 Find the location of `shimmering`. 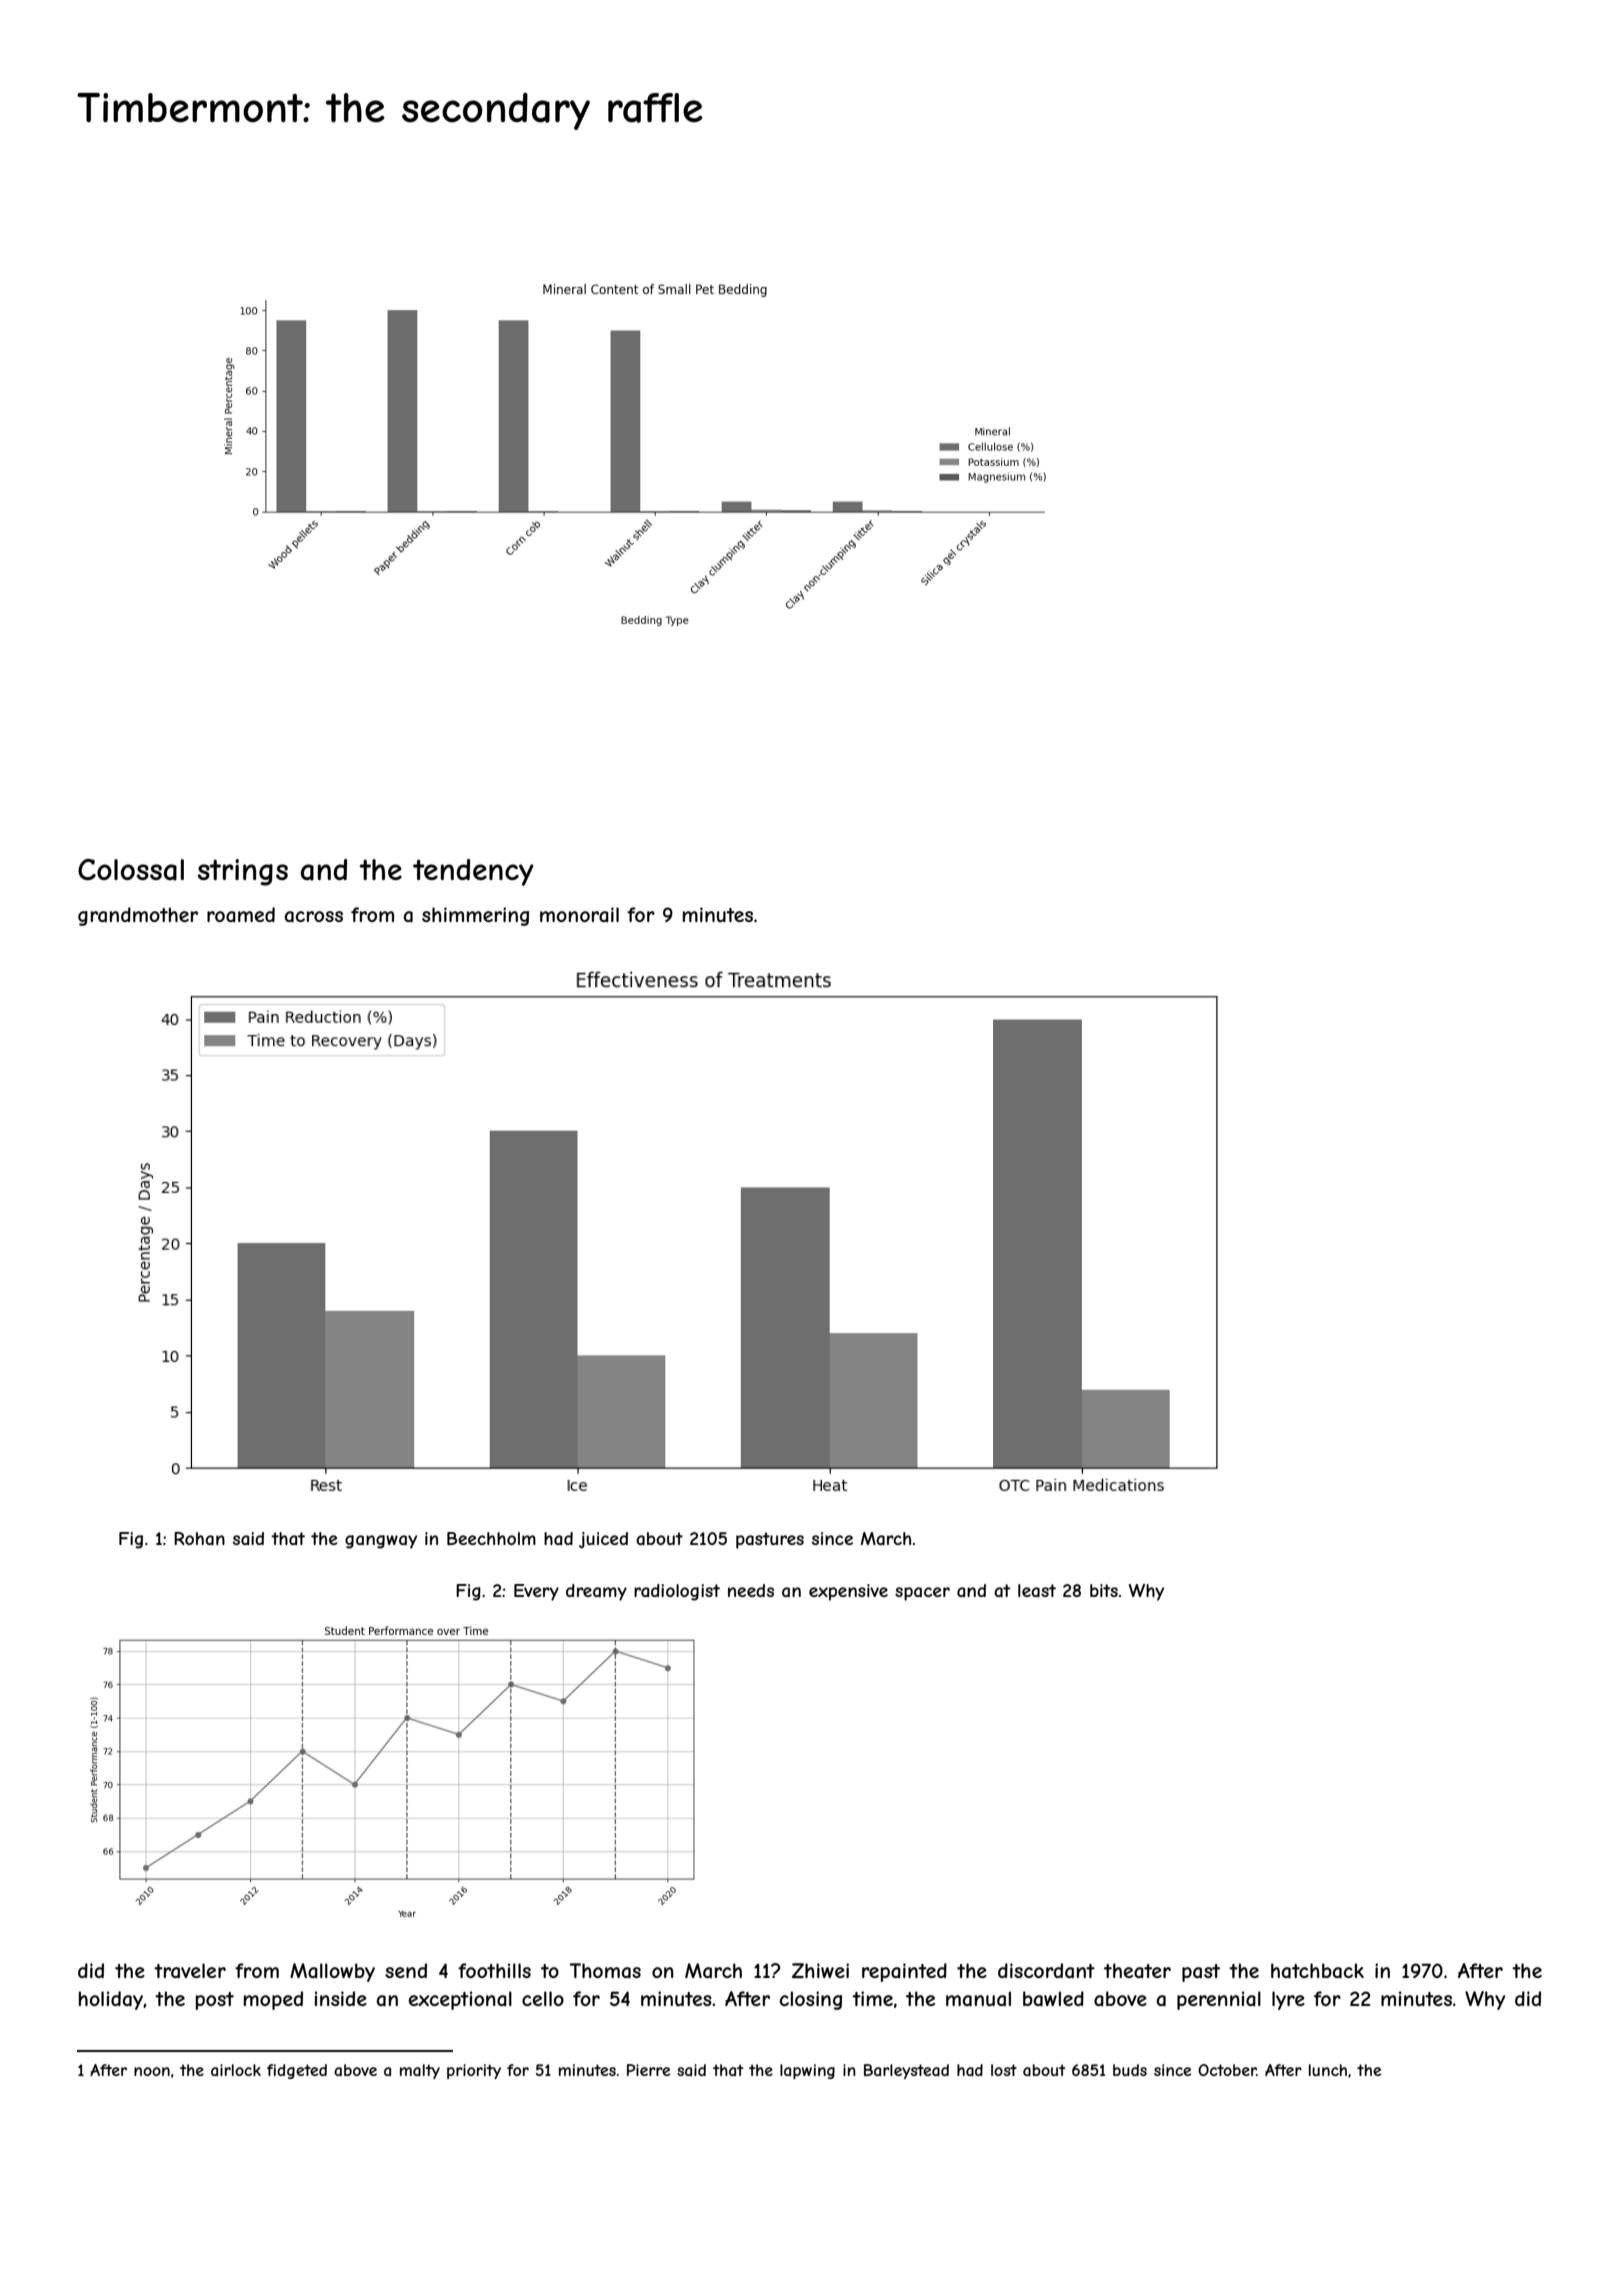

shimmering is located at coordinates (475, 916).
